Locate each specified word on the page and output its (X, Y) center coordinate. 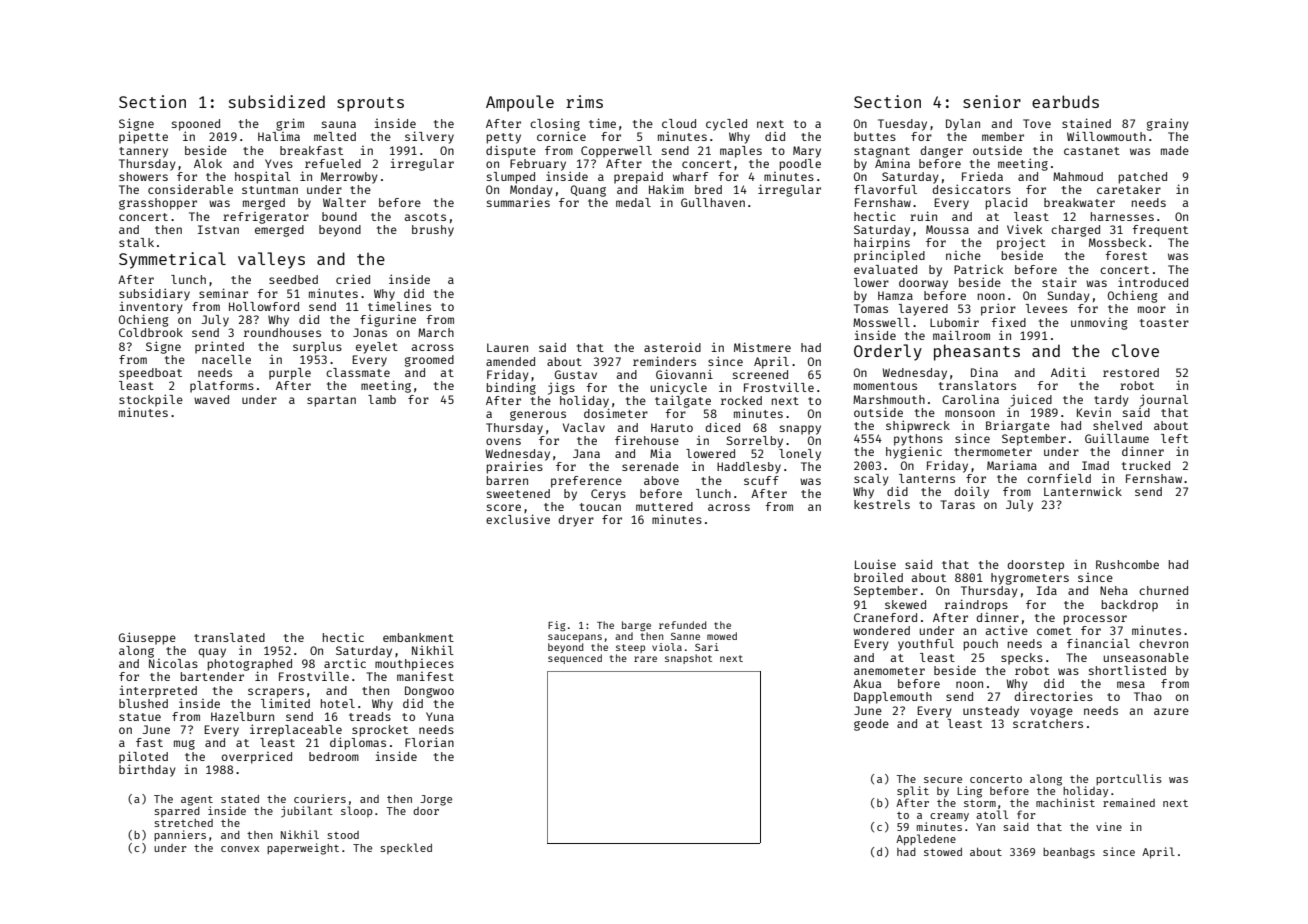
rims (584, 101)
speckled (406, 848)
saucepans (575, 638)
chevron (1163, 643)
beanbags (1069, 853)
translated (229, 637)
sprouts (370, 104)
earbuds (1065, 101)
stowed (943, 852)
